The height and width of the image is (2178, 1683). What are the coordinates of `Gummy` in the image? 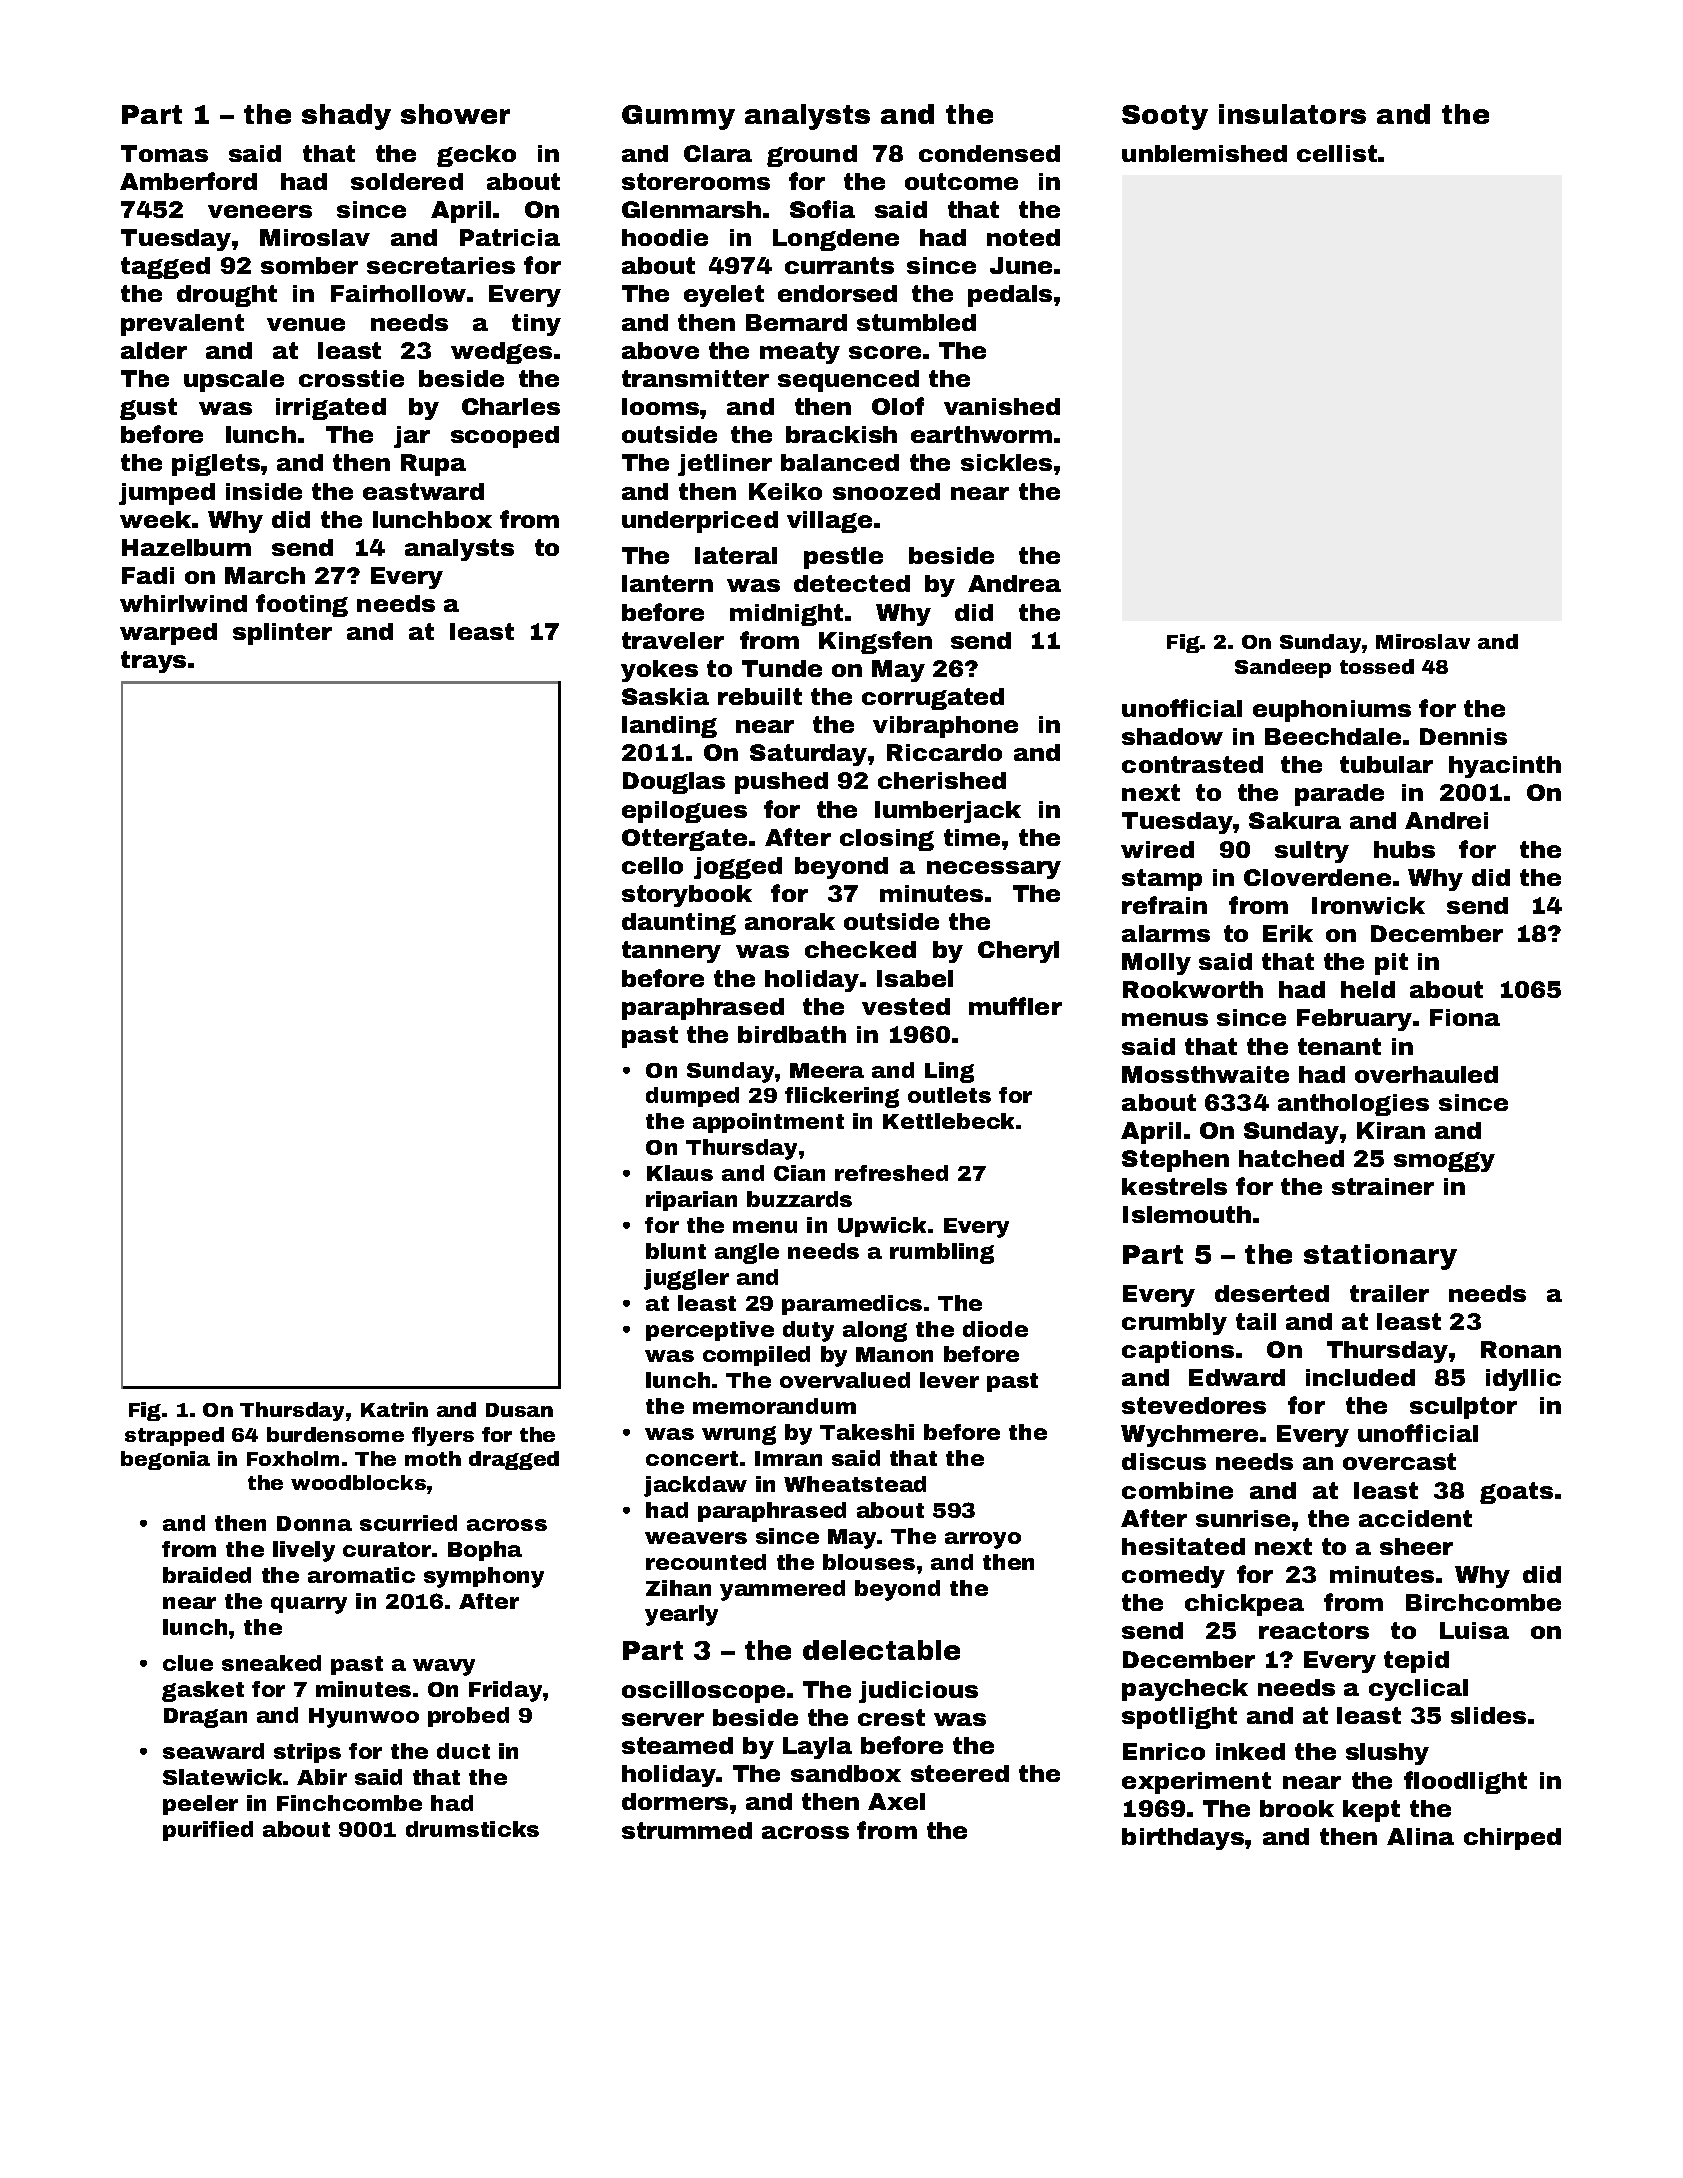 It's located at (678, 117).
